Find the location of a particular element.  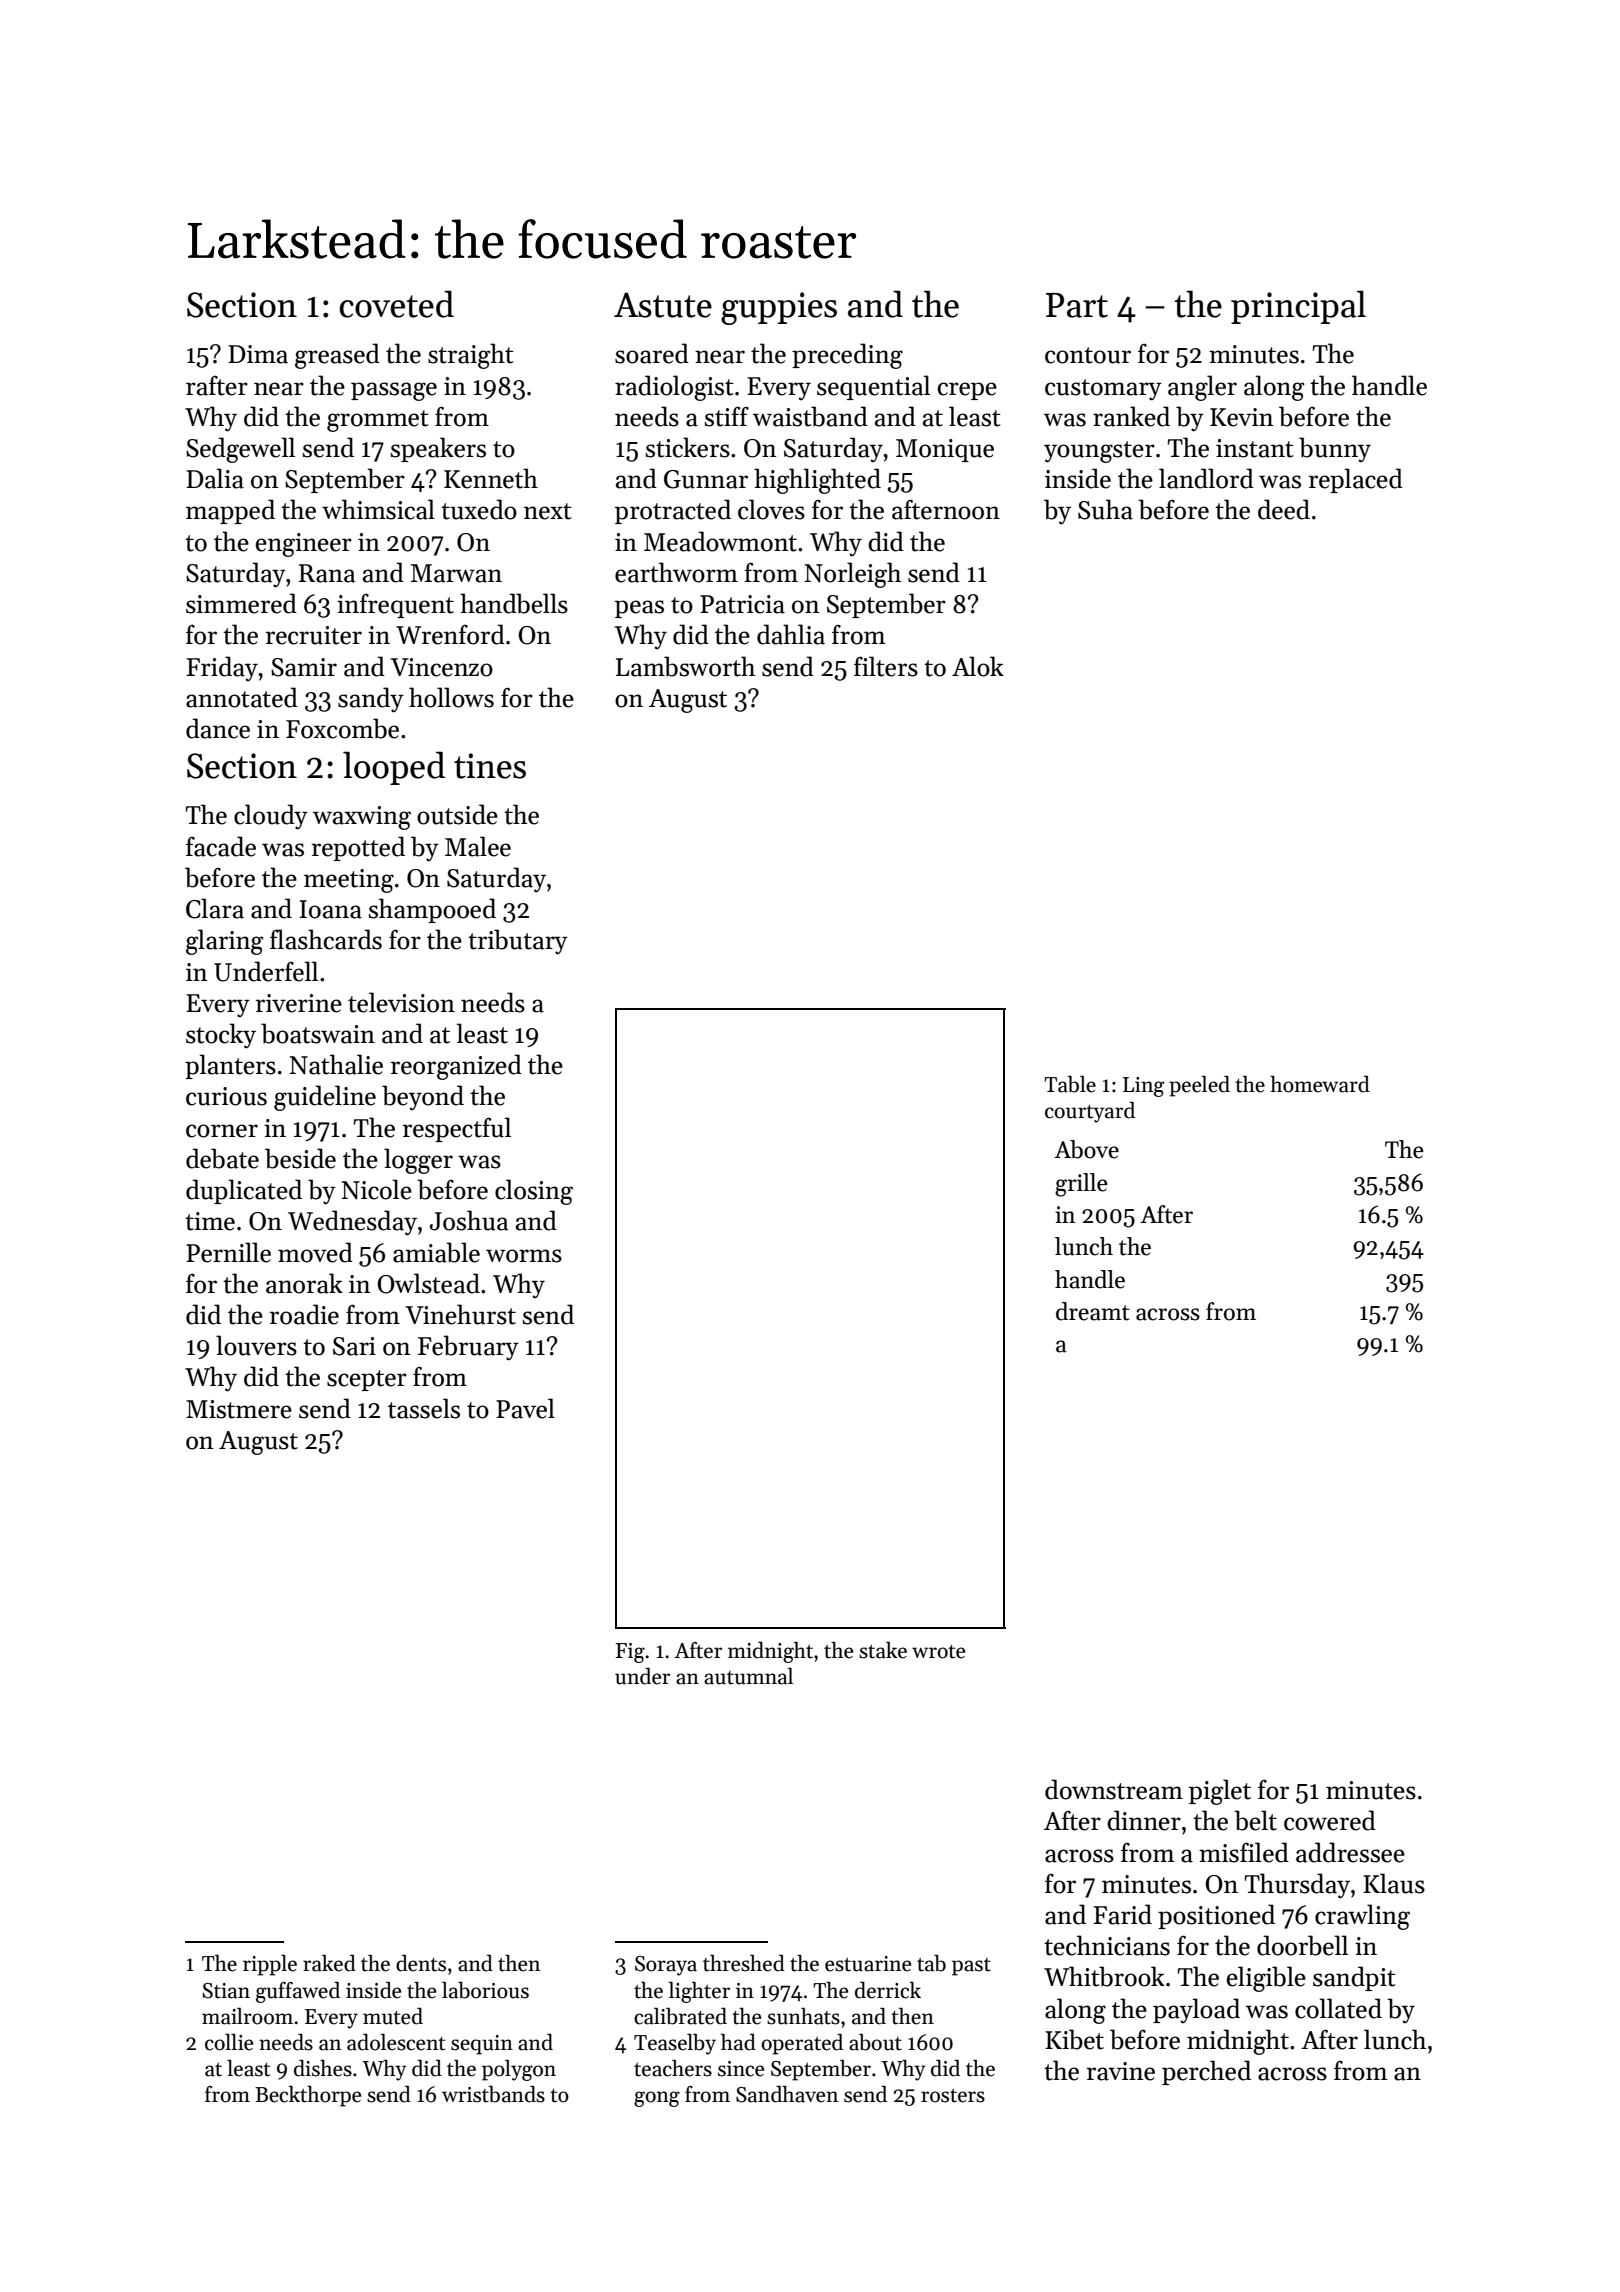

reorganized is located at coordinates (456, 1067).
